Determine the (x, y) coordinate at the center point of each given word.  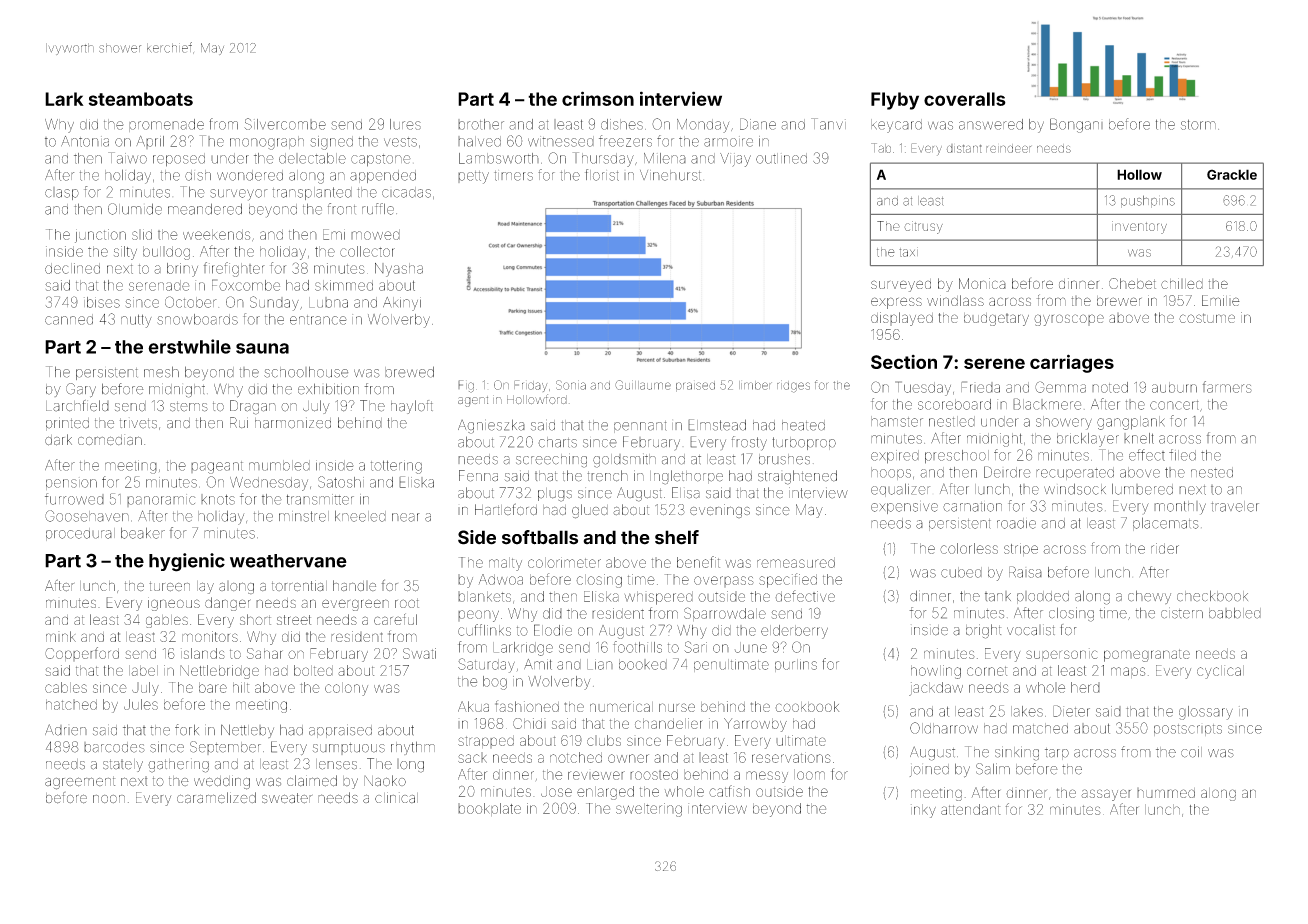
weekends (216, 234)
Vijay (735, 160)
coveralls (965, 99)
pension (71, 484)
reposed (179, 160)
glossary (1206, 713)
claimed (312, 781)
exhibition (328, 389)
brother (481, 124)
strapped (486, 741)
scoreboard (954, 404)
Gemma (1060, 387)
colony (346, 689)
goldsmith (624, 460)
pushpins (1148, 201)
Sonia (571, 385)
